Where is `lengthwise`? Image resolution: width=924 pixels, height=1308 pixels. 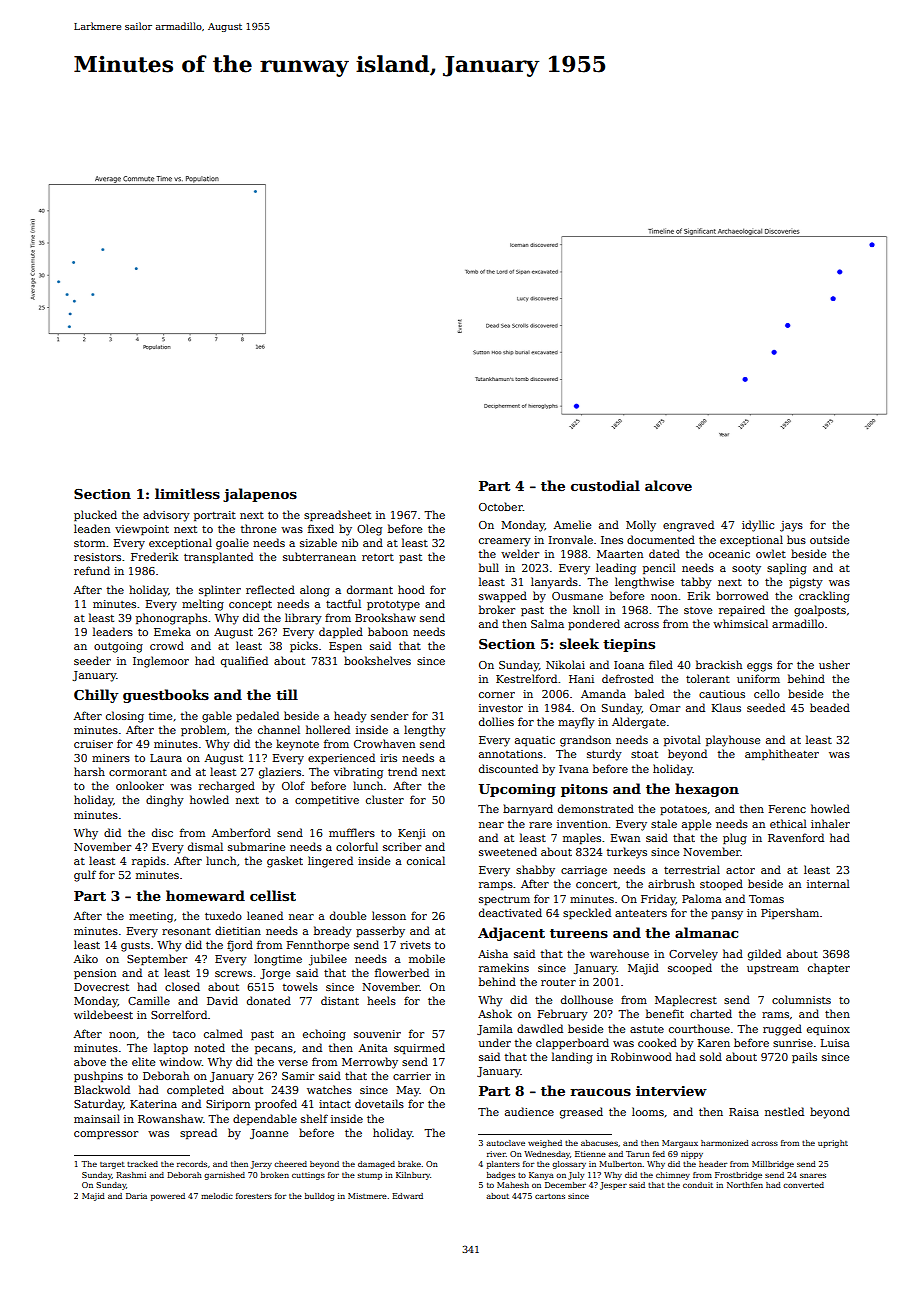 lengthwise is located at coordinates (644, 583).
